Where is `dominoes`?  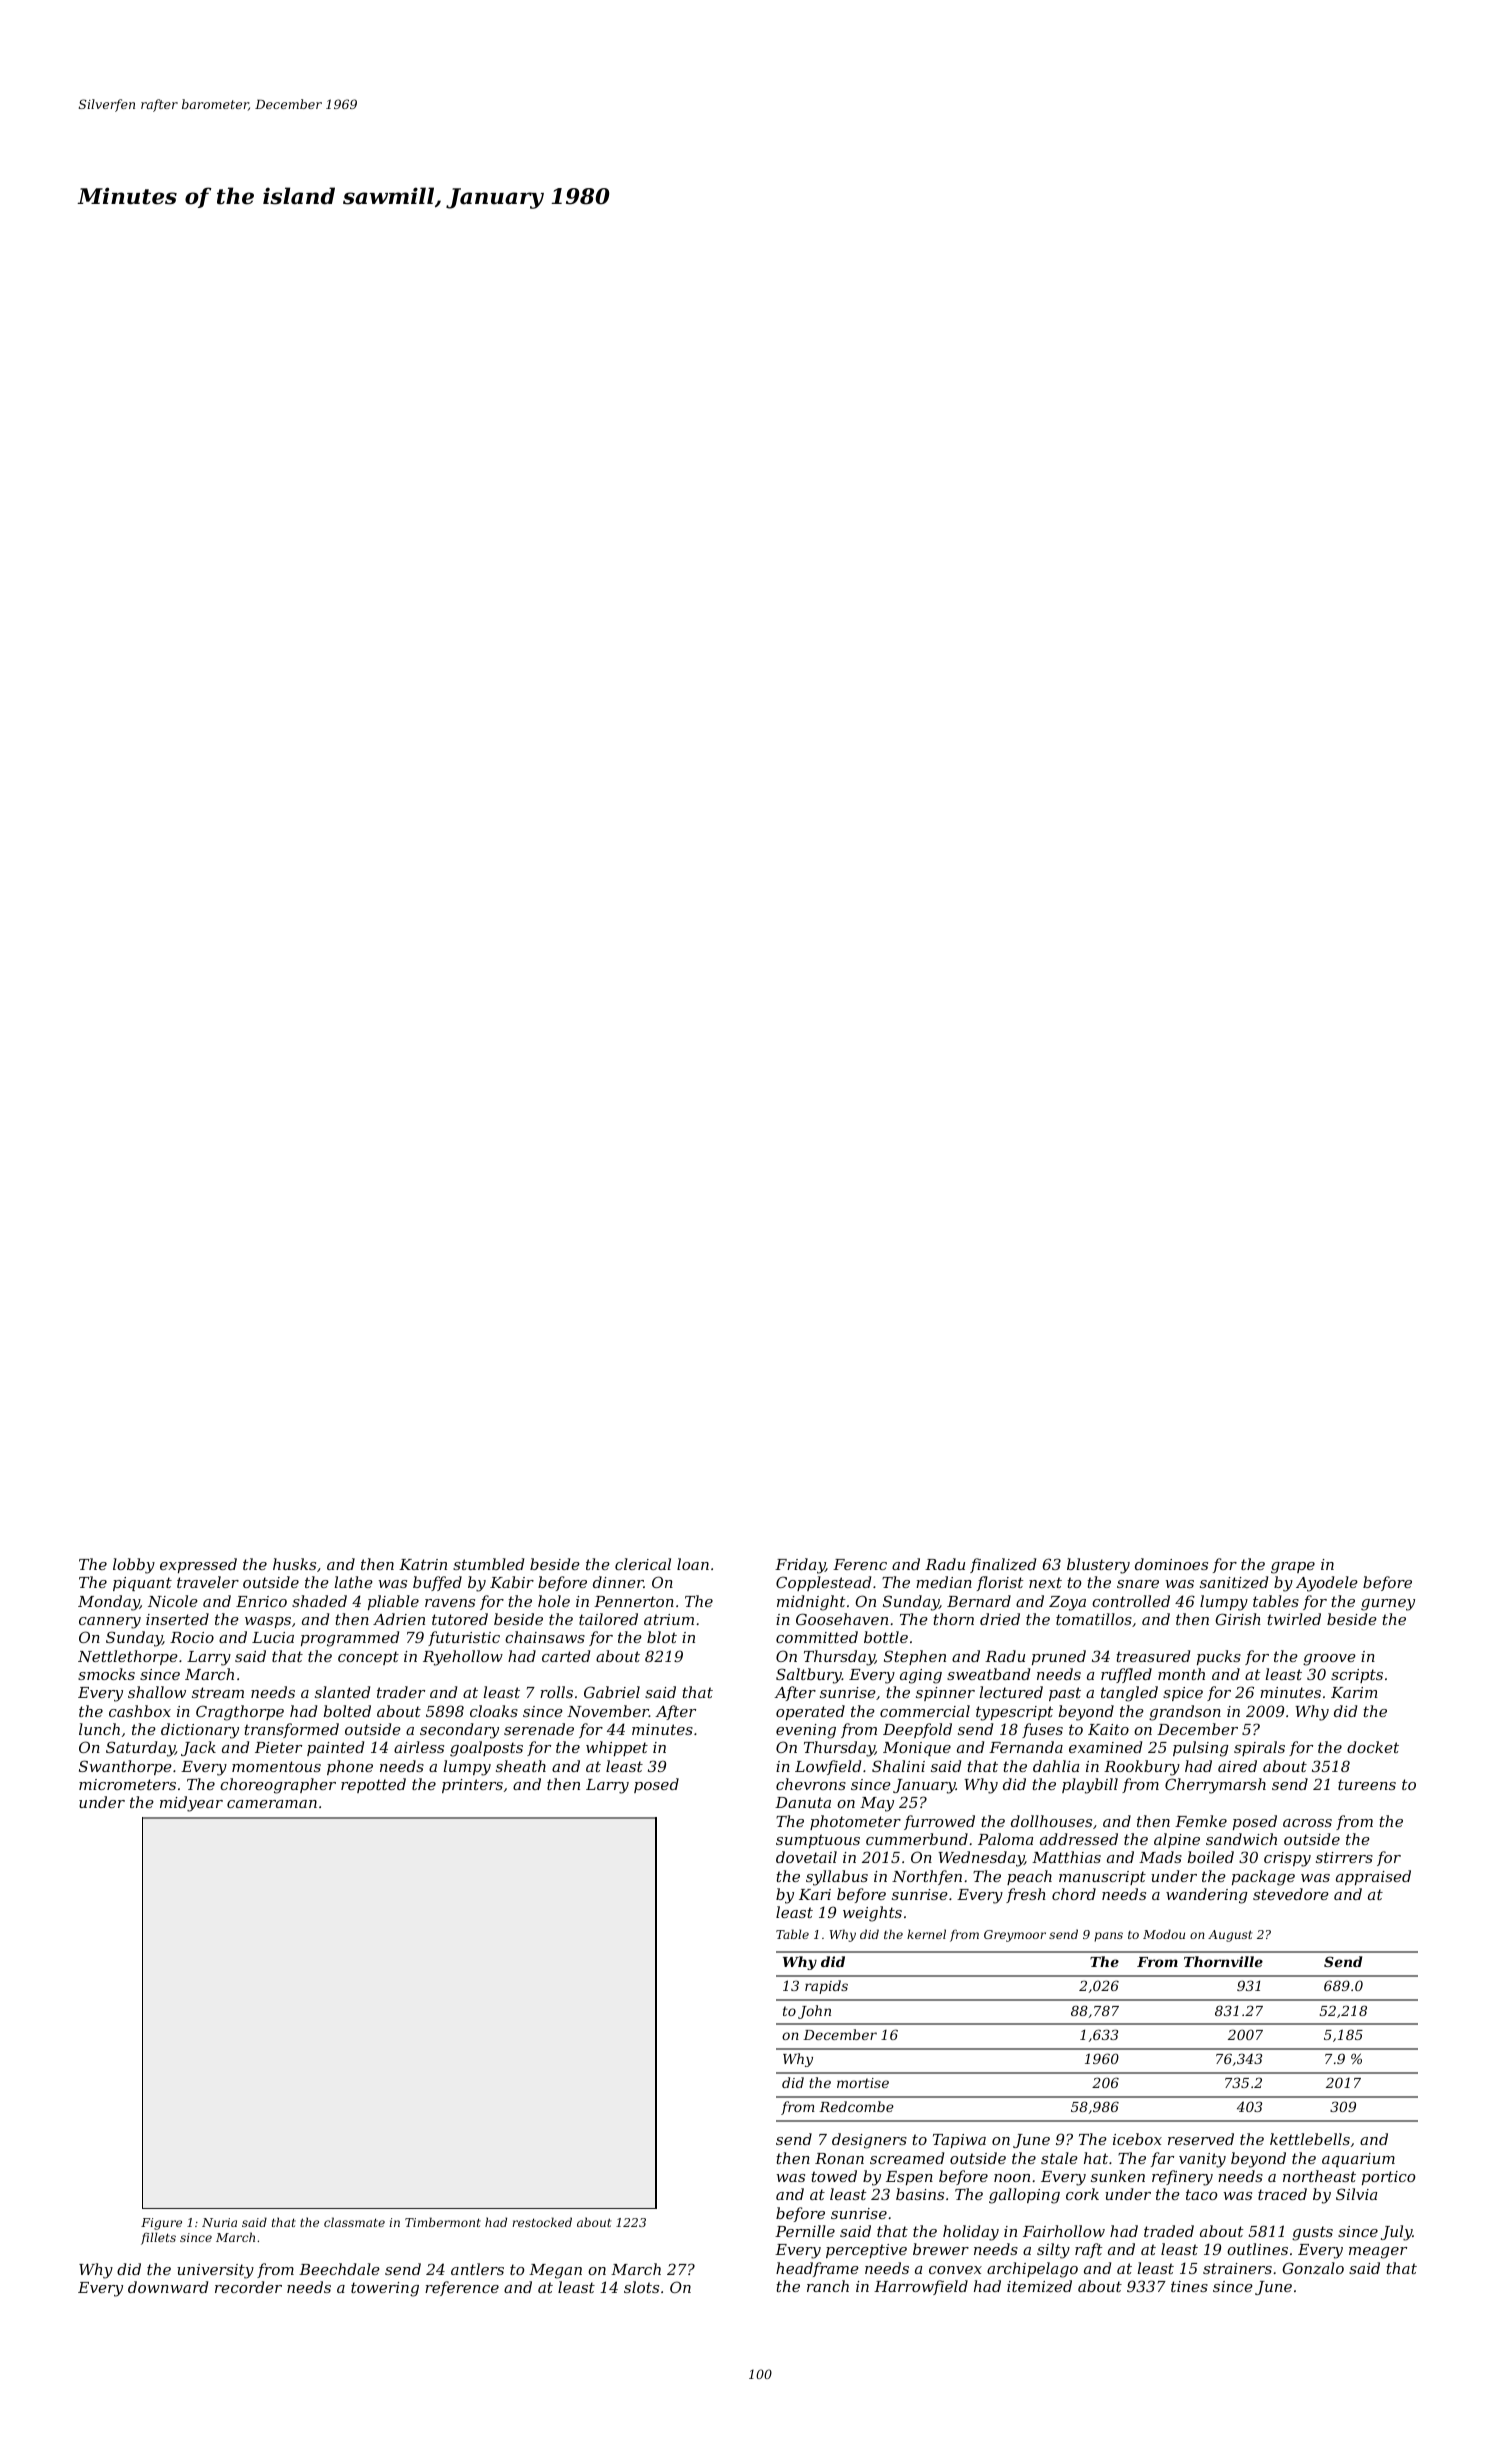
dominoes is located at coordinates (1171, 1564).
